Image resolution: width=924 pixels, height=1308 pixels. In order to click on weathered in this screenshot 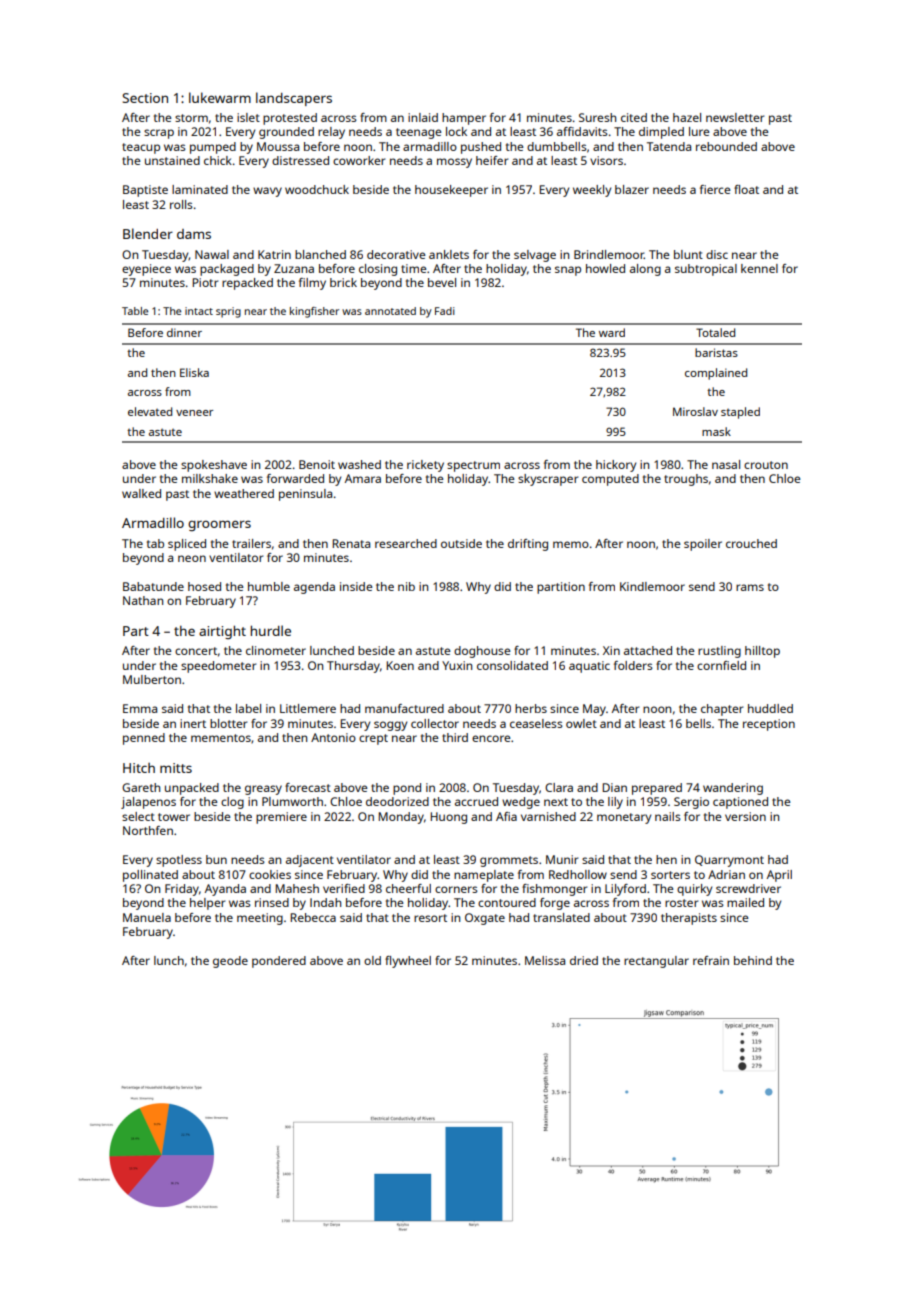, I will do `click(244, 493)`.
